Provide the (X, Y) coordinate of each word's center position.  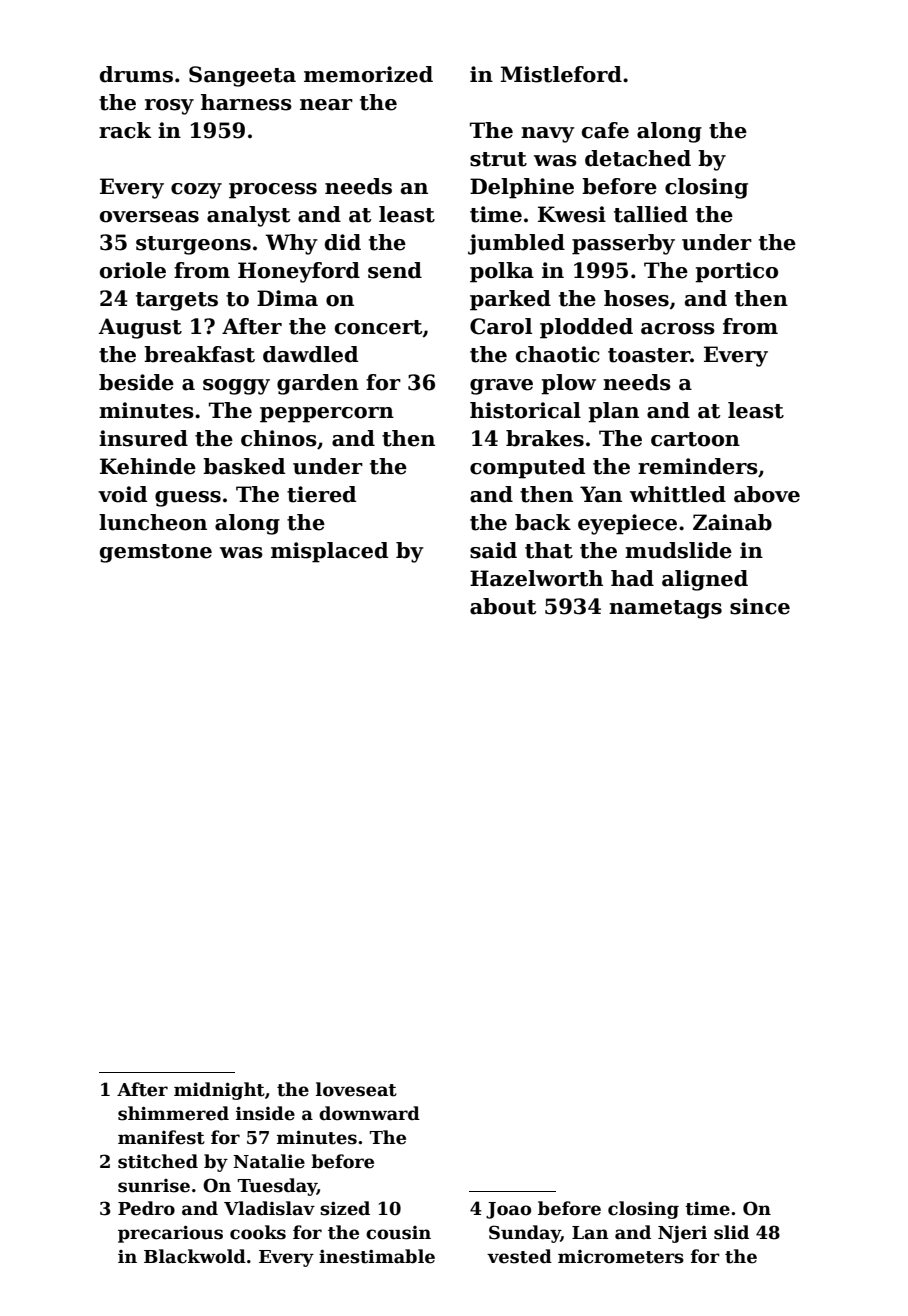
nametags (665, 609)
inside (265, 1113)
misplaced (329, 552)
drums (136, 74)
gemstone (156, 553)
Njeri (682, 1234)
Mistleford (561, 74)
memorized (368, 74)
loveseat (356, 1089)
